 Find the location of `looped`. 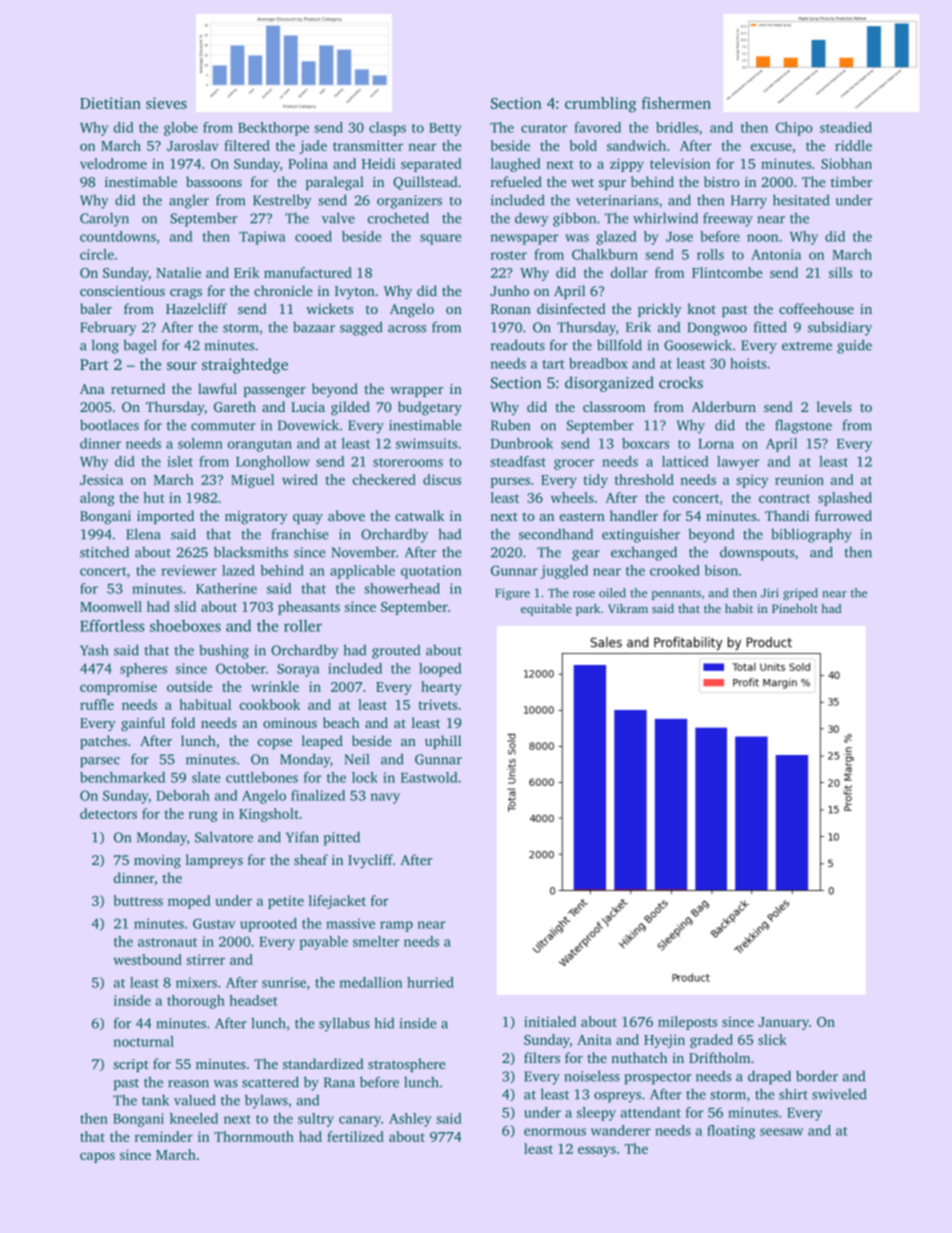

looped is located at coordinates (440, 670).
